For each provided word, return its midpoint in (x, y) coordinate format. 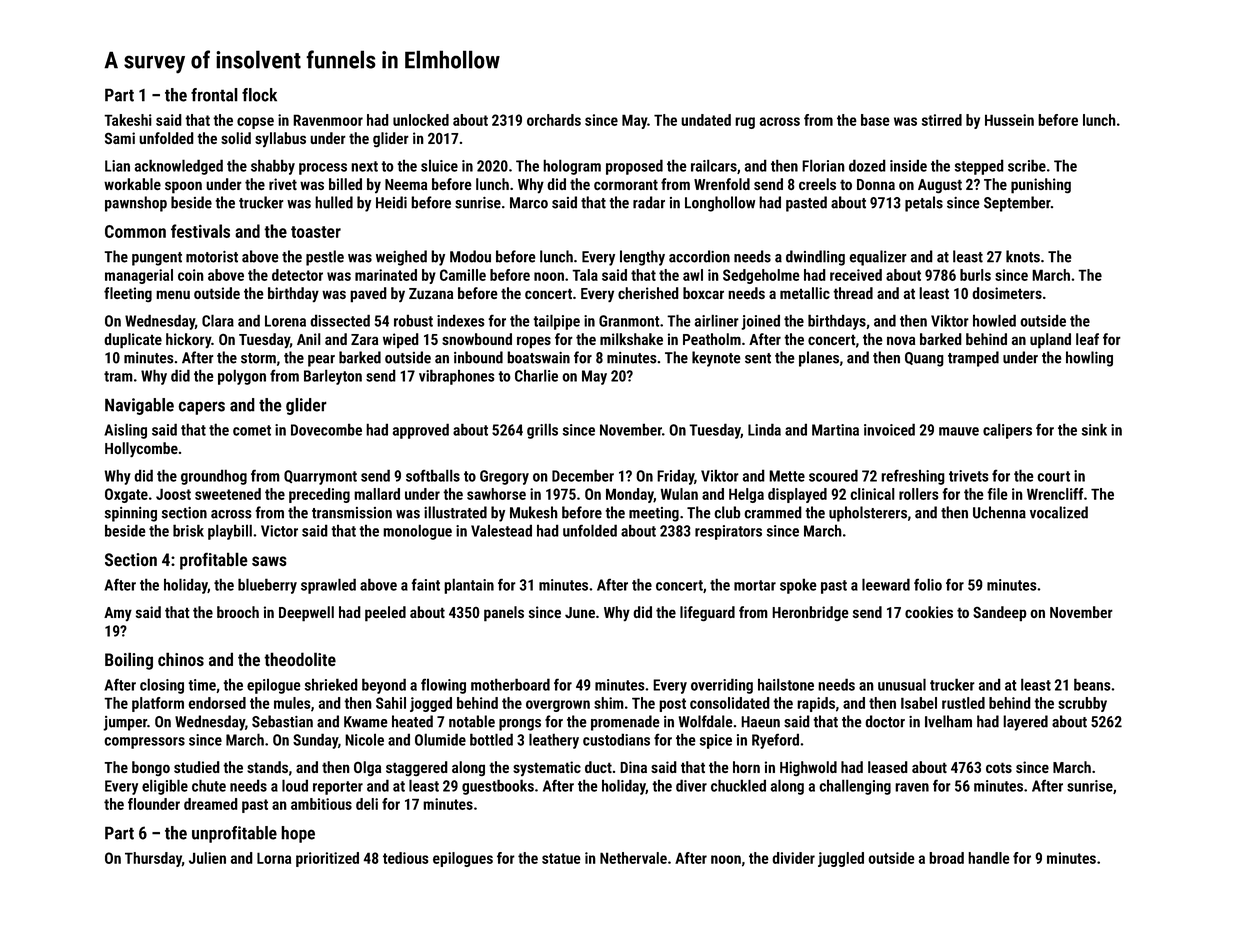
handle (989, 858)
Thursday (153, 859)
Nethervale (633, 858)
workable (132, 184)
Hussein (1009, 120)
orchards (554, 120)
